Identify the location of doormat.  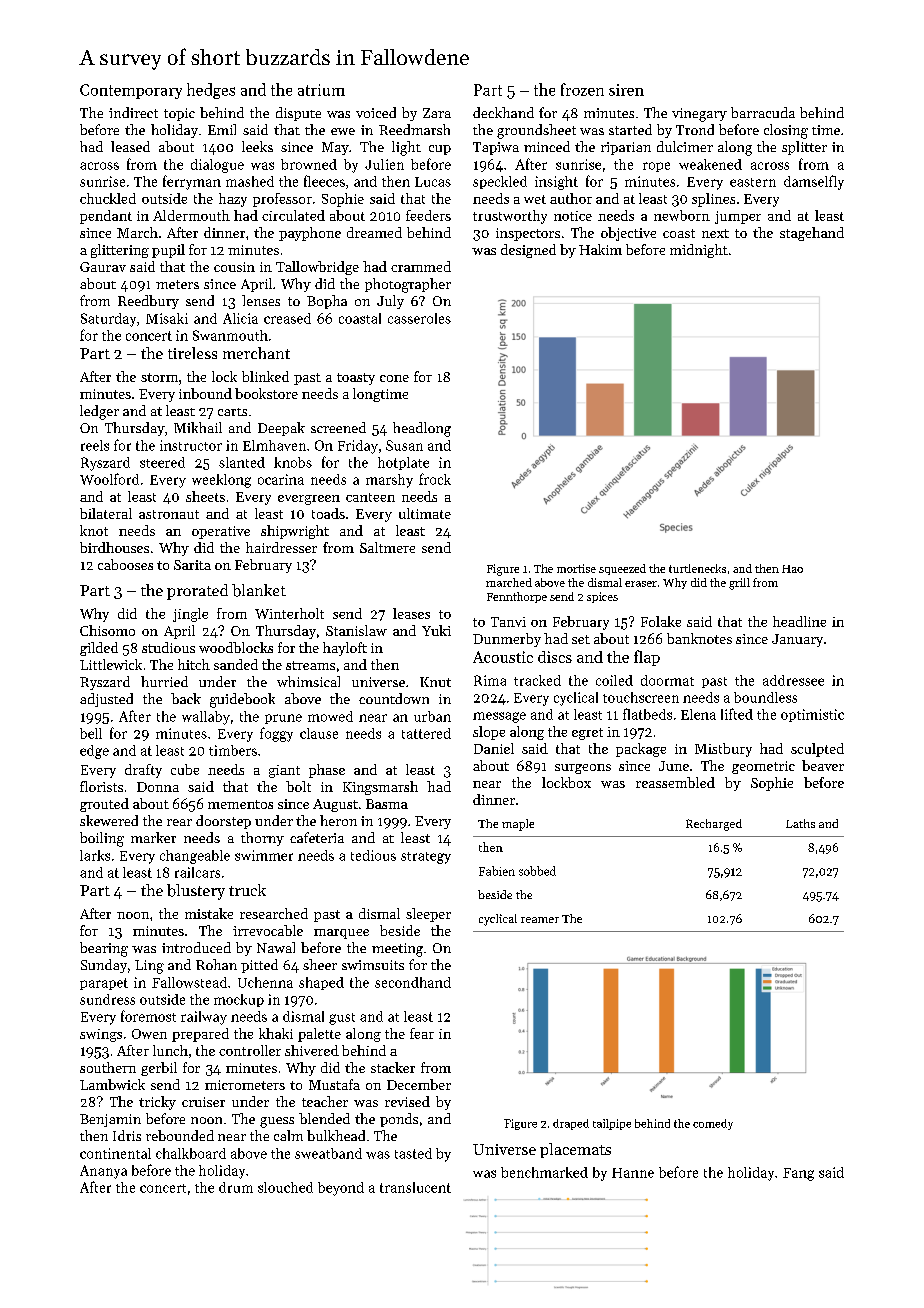
(667, 680).
